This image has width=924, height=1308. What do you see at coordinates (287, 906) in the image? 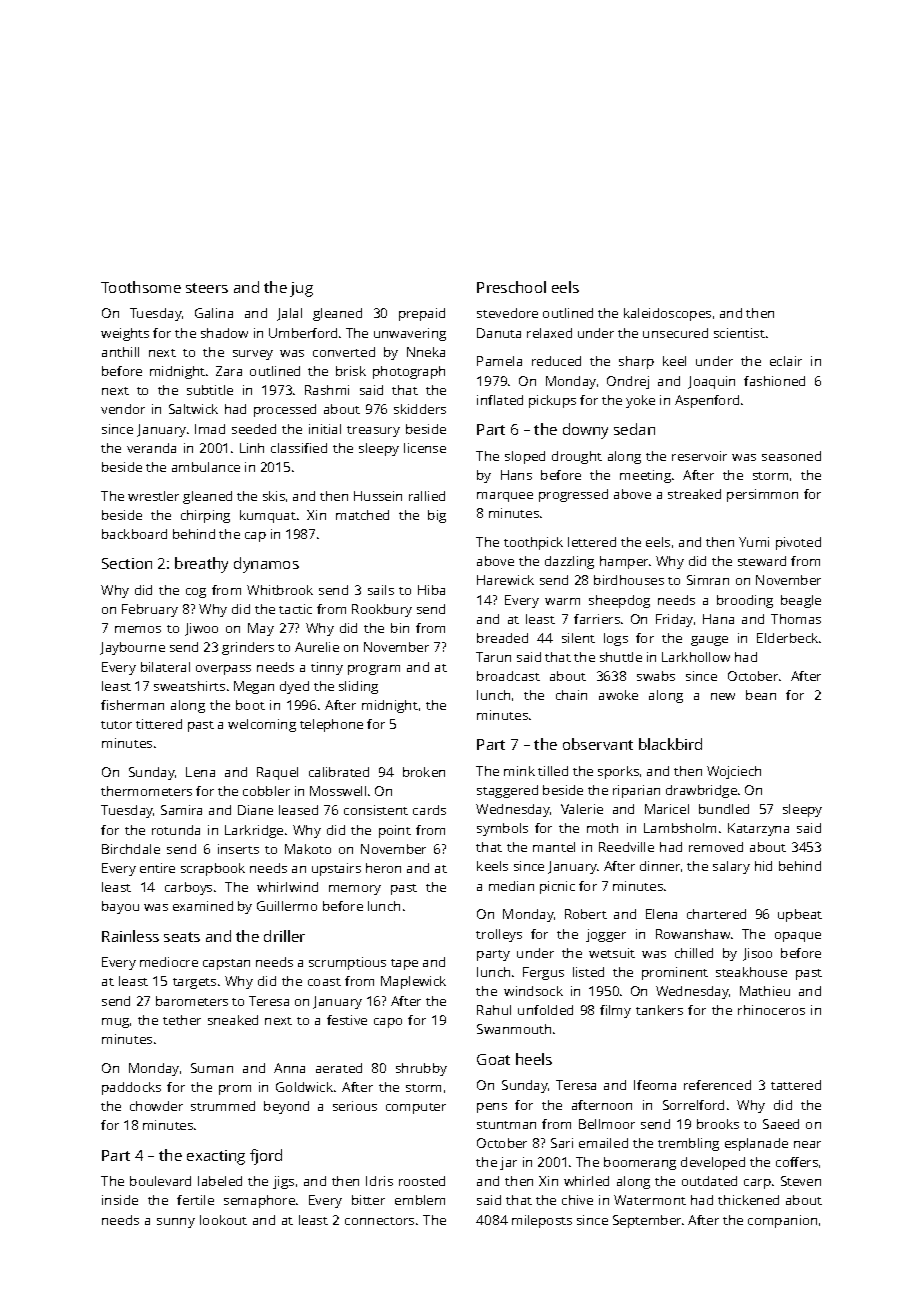
I see `Guillermo` at bounding box center [287, 906].
